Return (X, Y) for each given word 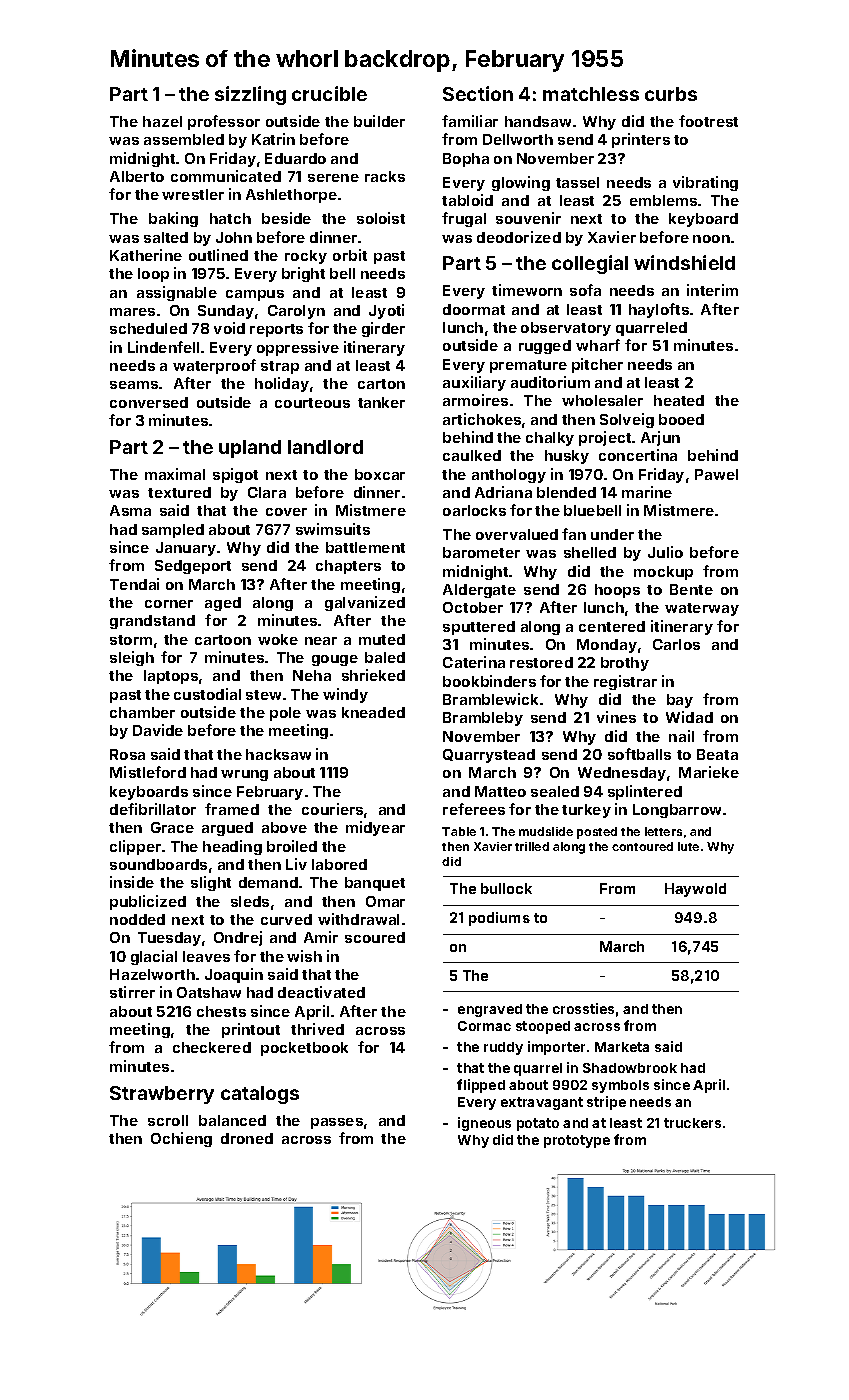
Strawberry (162, 1095)
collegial (590, 264)
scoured (375, 937)
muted (382, 639)
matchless (591, 94)
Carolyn (296, 312)
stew (263, 695)
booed (681, 419)
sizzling (250, 95)
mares (132, 312)
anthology (509, 476)
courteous (312, 403)
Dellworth (518, 139)
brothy (625, 664)
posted (597, 833)
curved (286, 919)
